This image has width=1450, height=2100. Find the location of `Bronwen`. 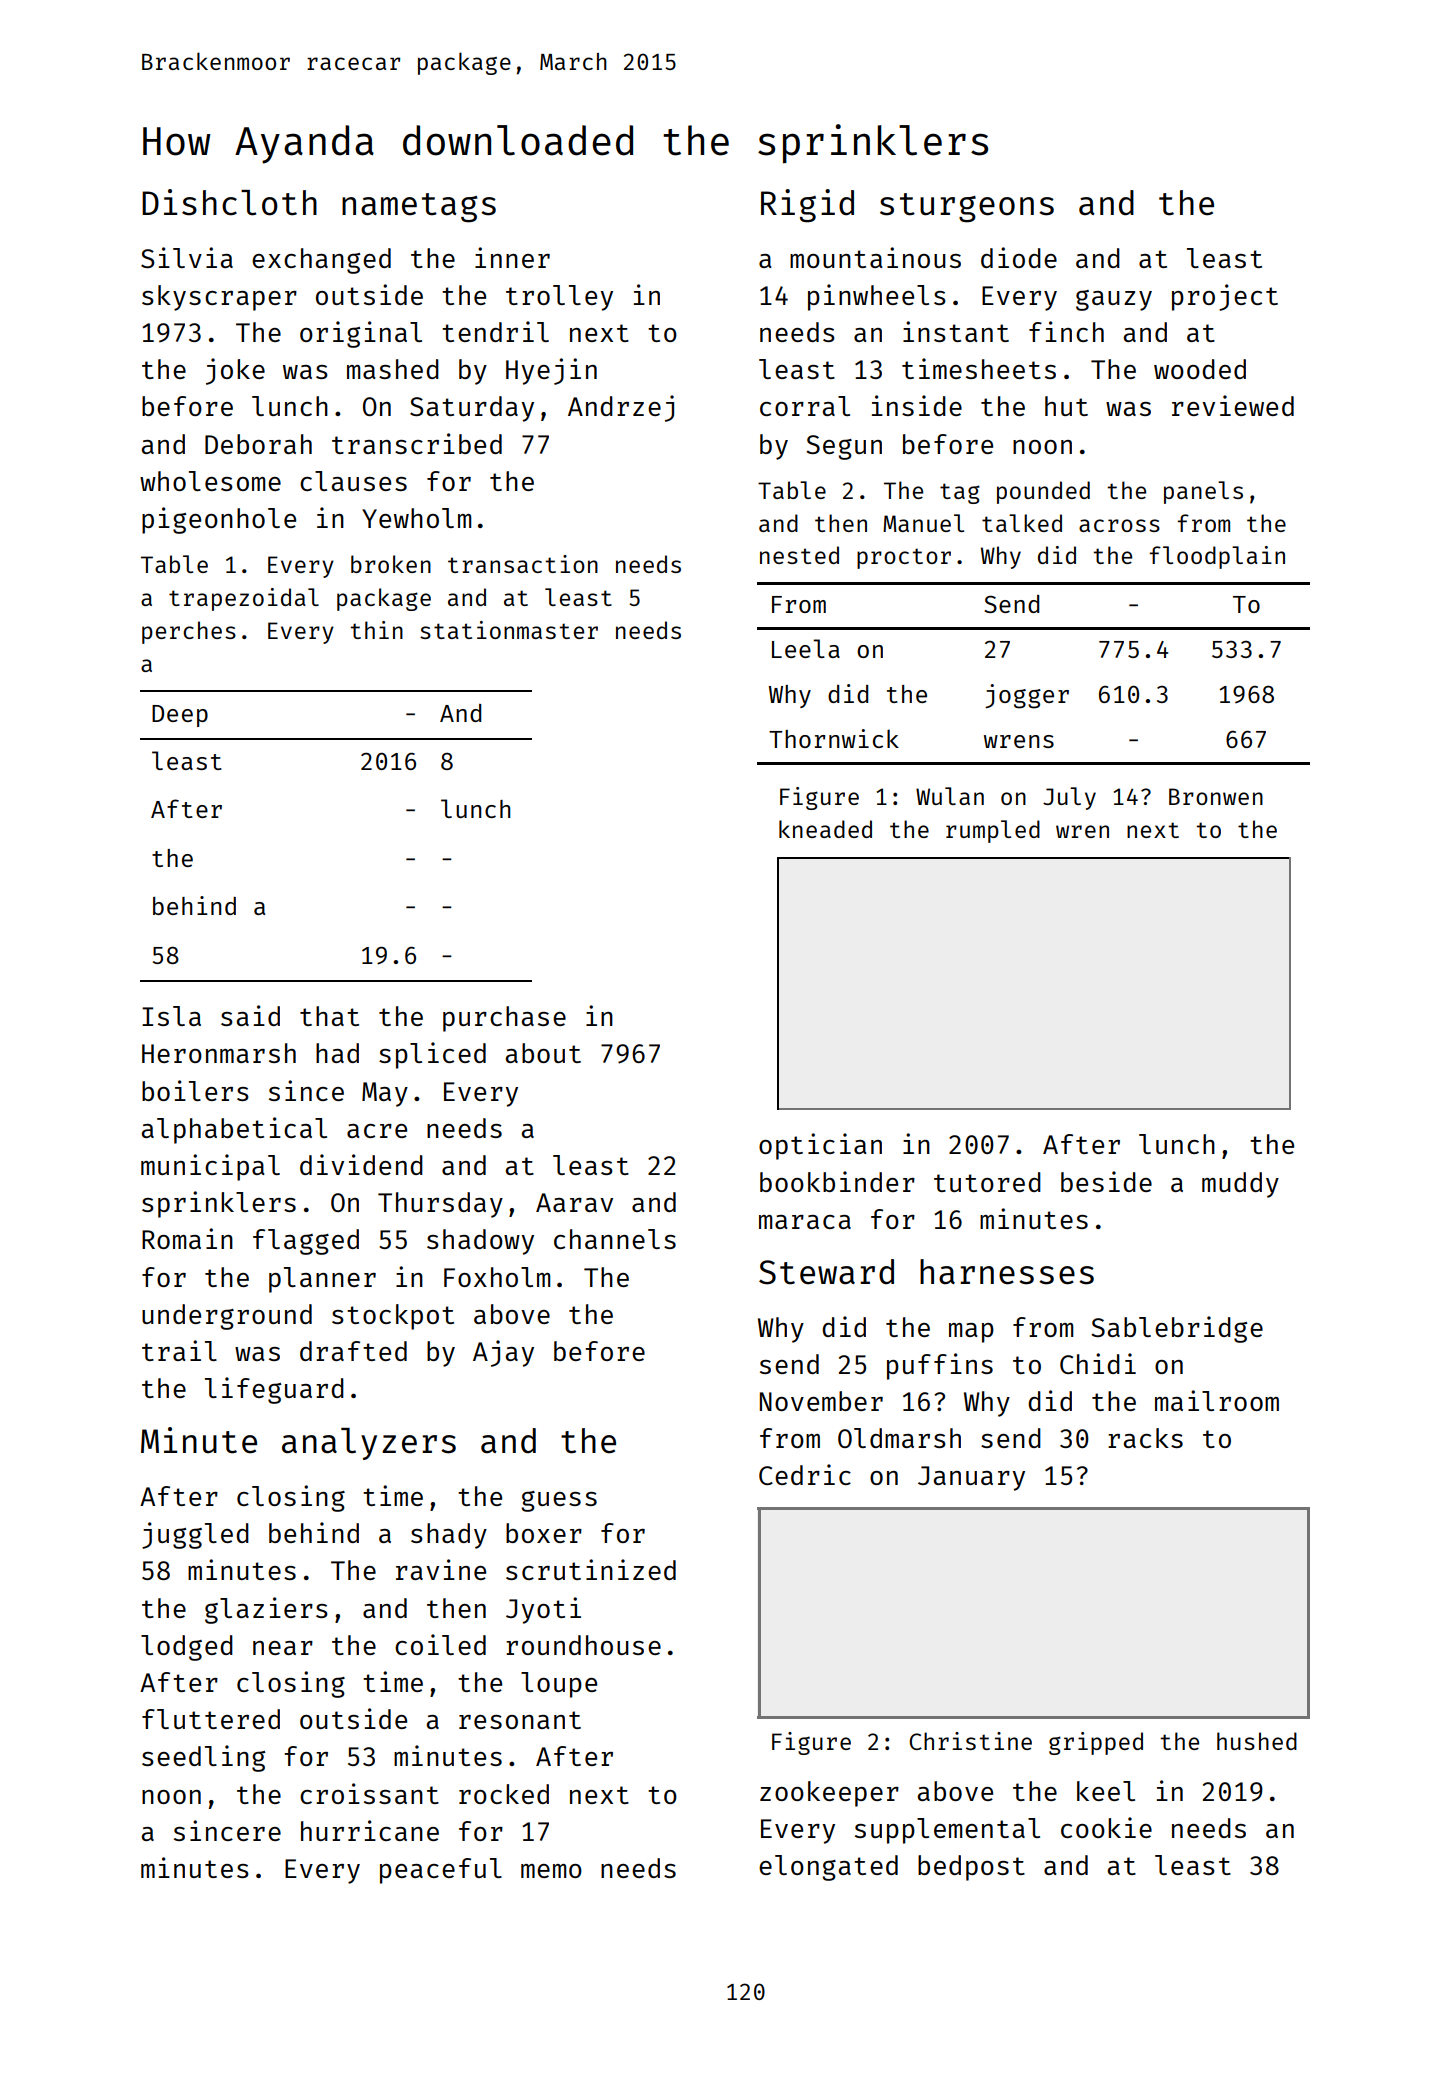

Bronwen is located at coordinates (1216, 796).
